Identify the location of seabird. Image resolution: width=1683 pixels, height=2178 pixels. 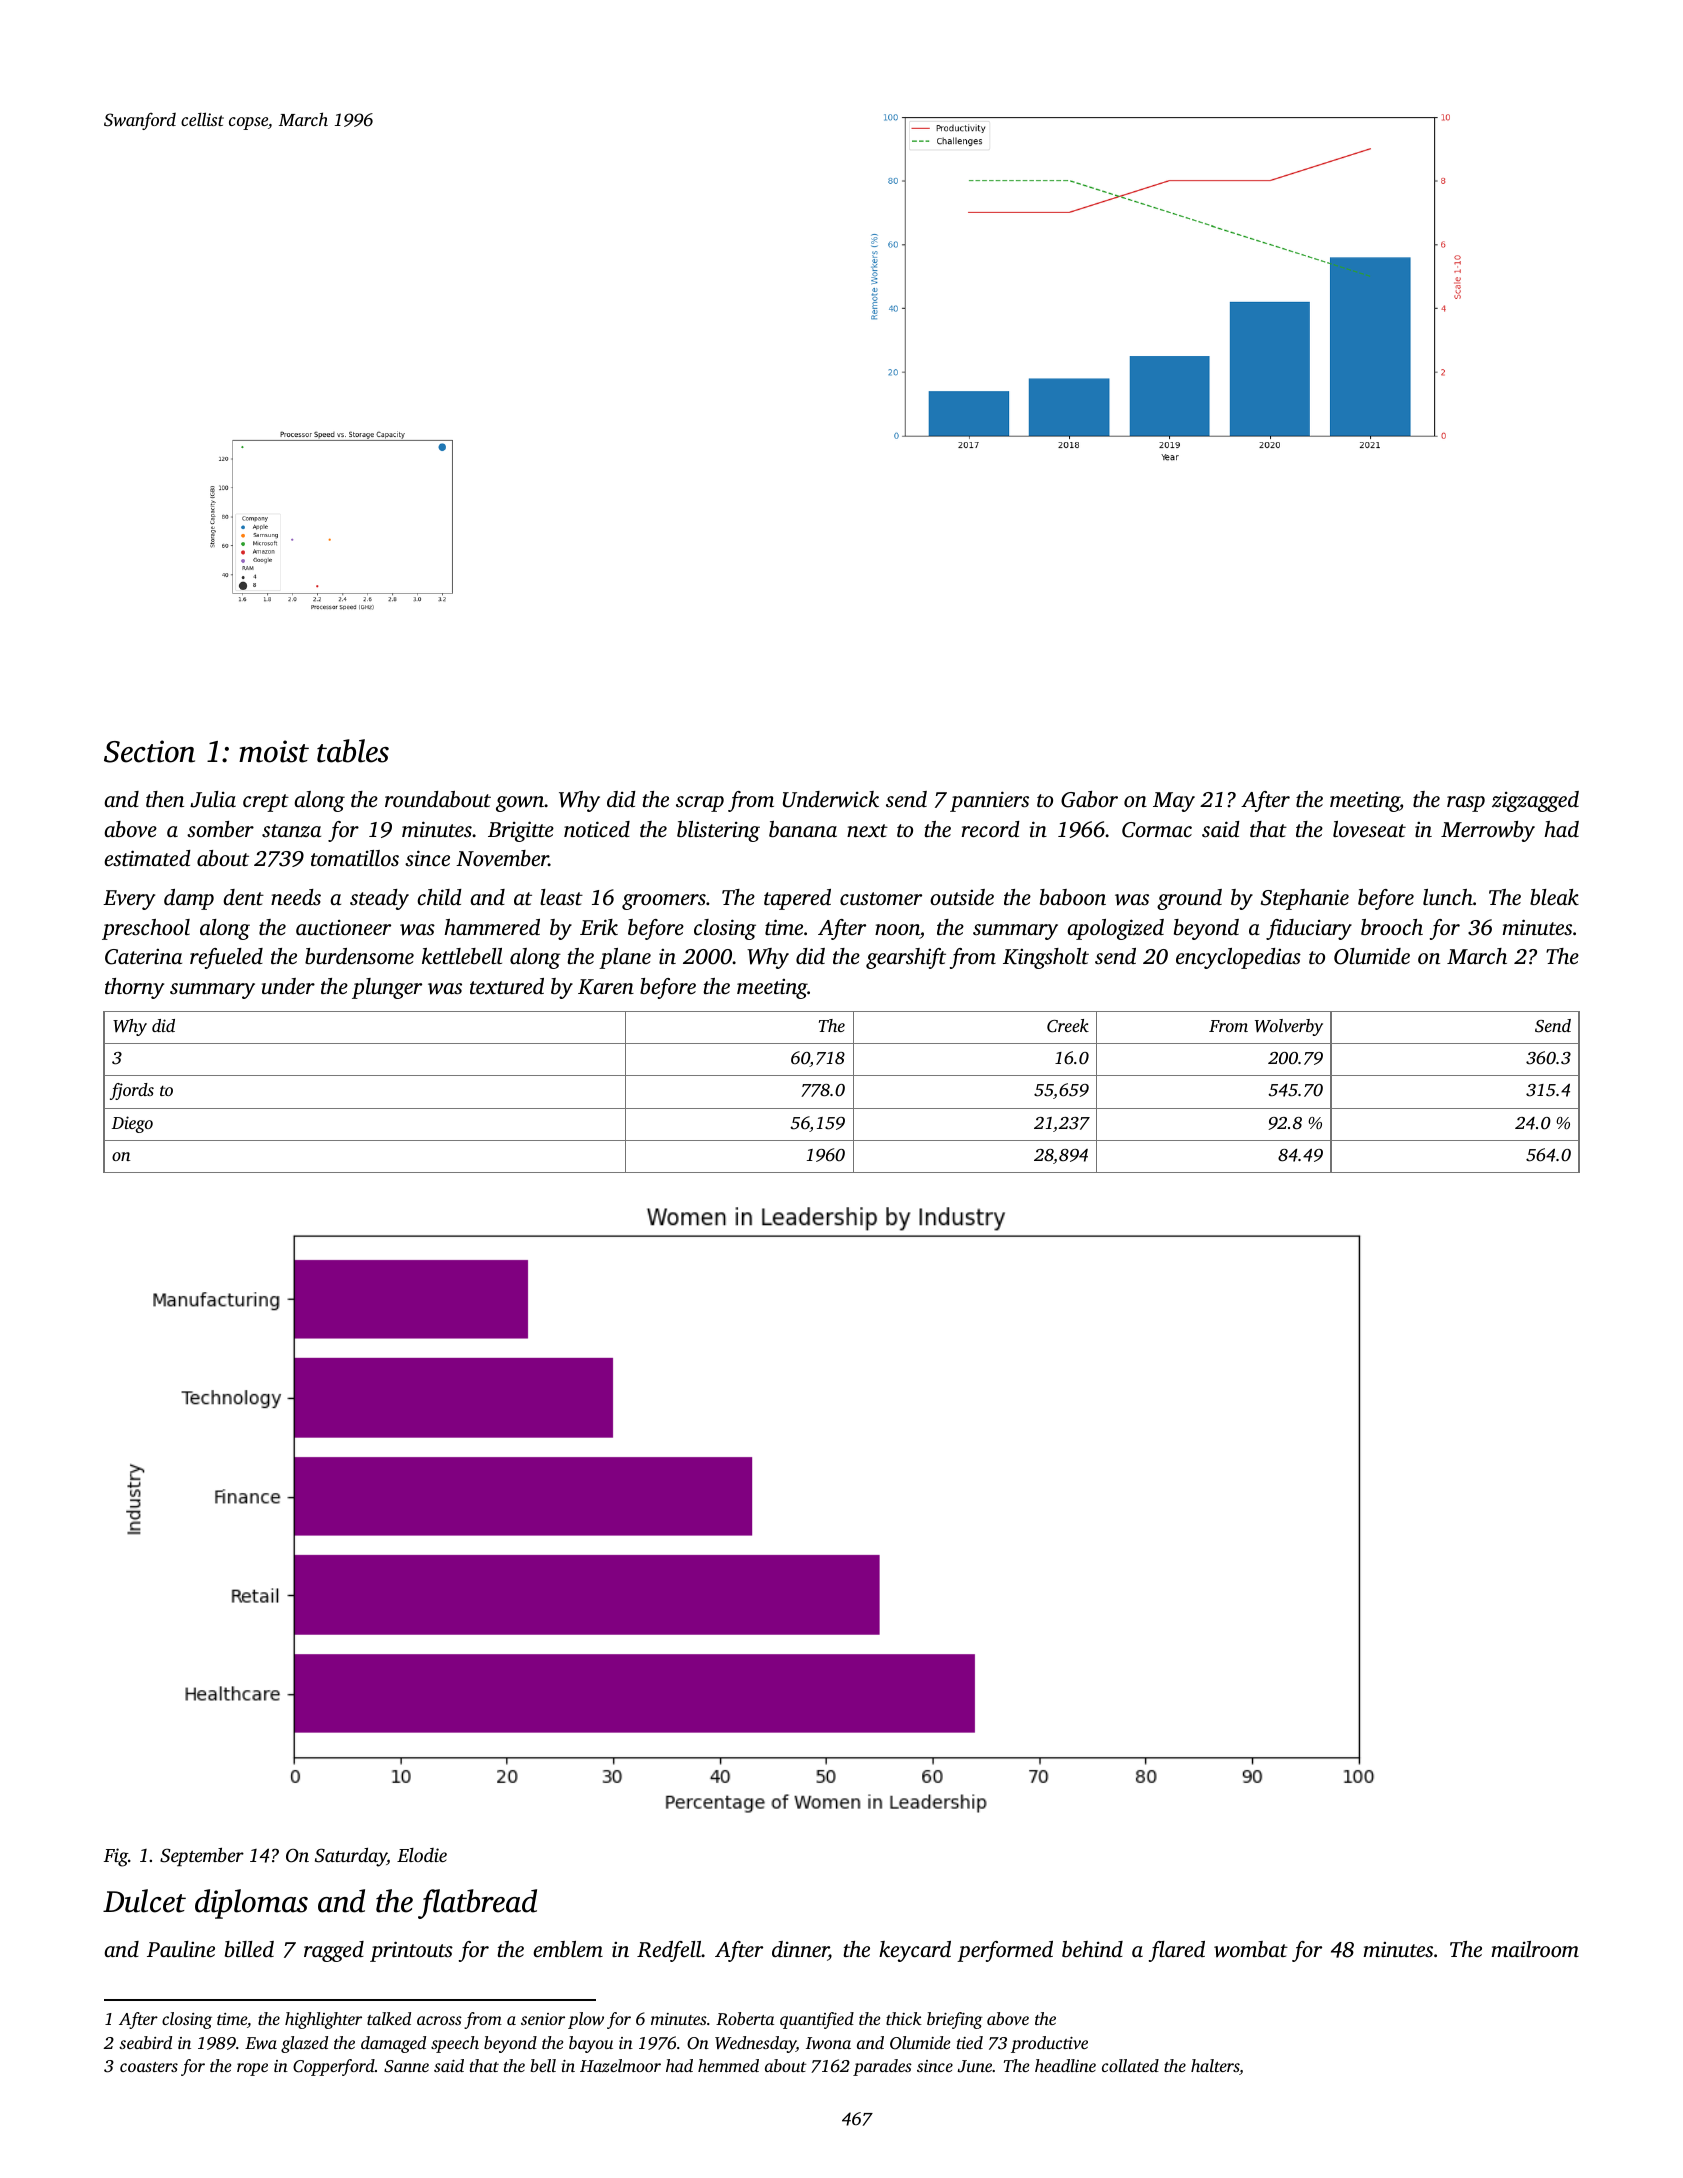
(145, 2042).
